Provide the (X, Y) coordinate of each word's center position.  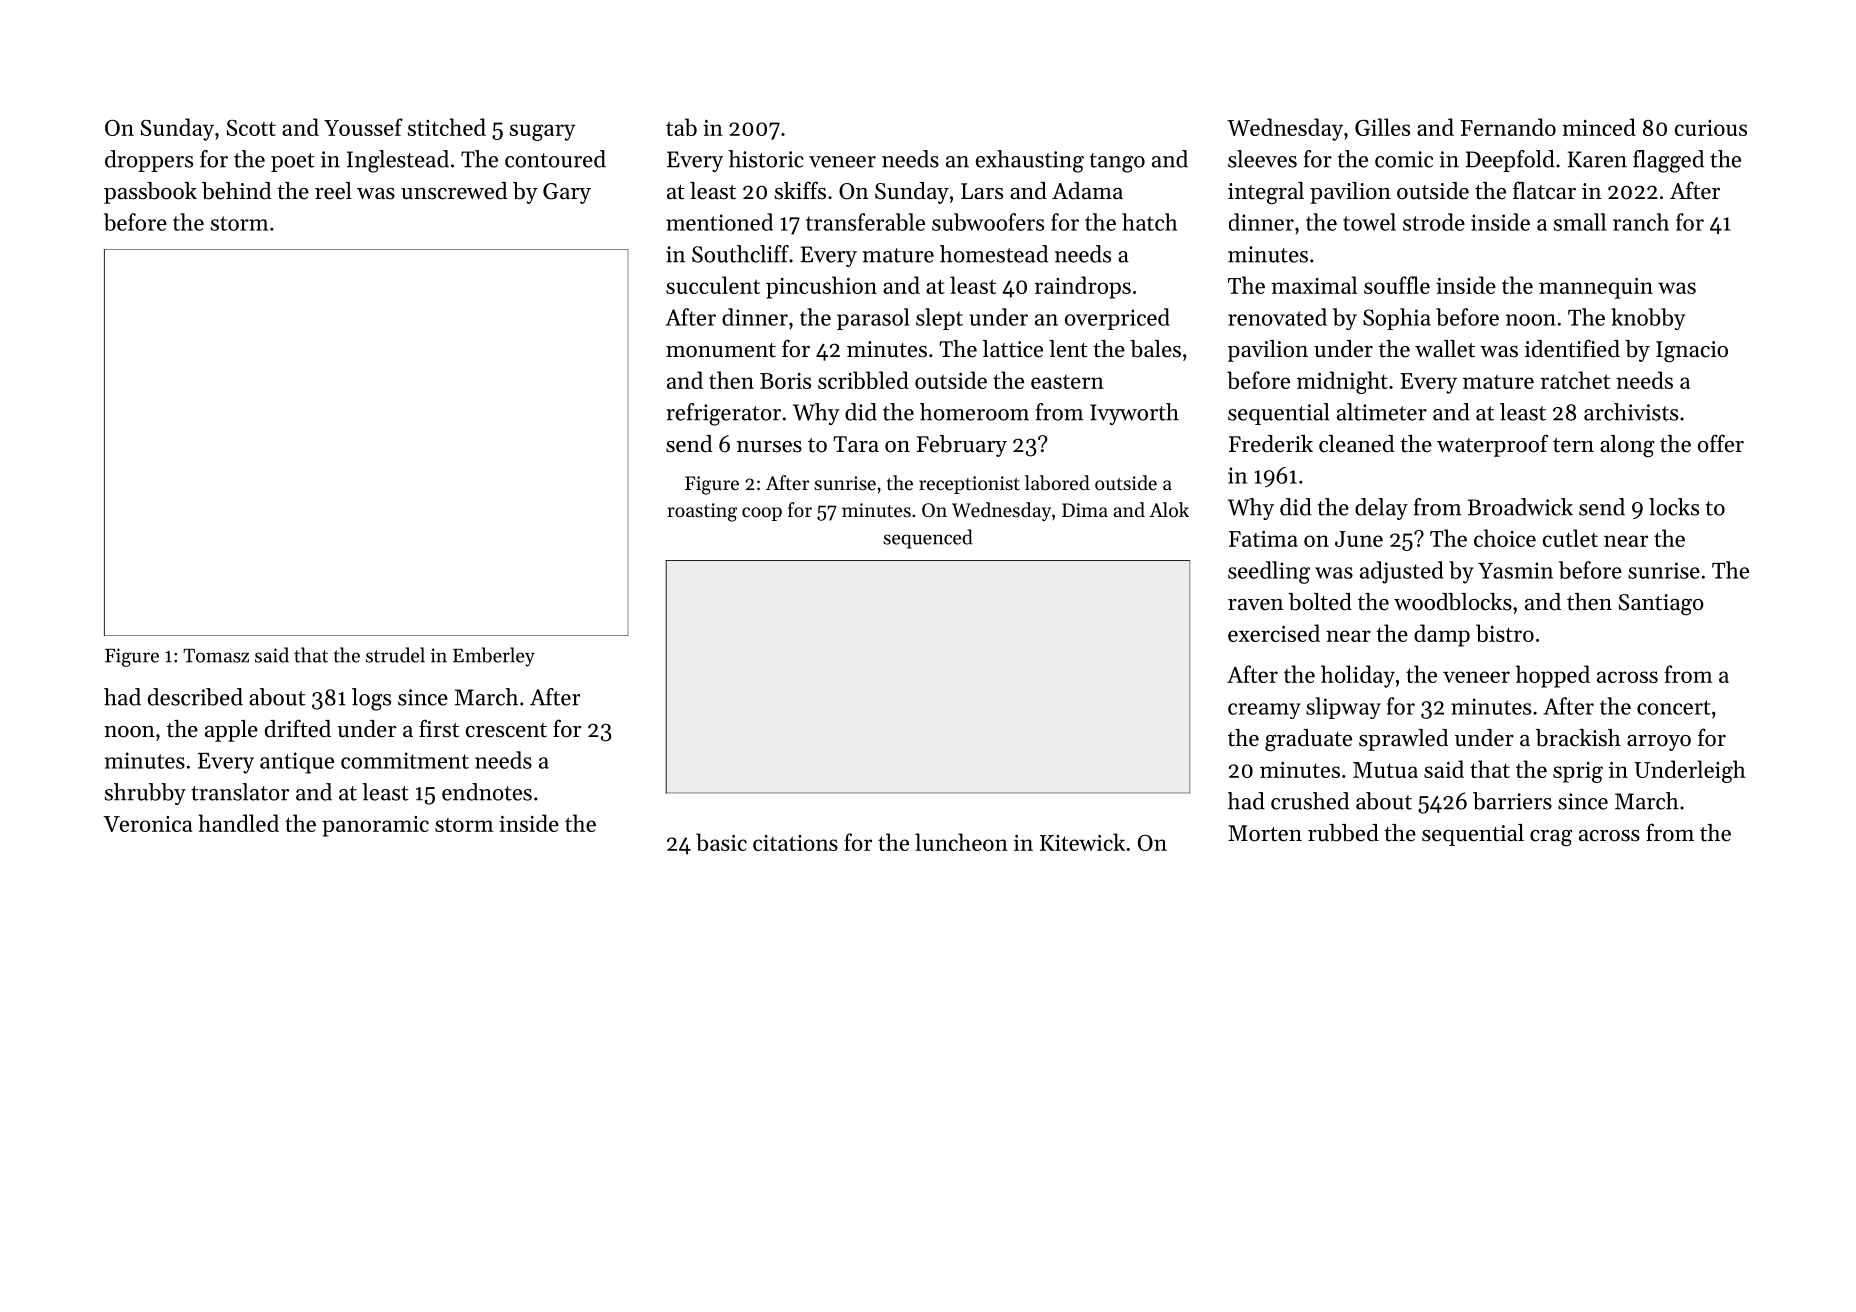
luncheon (961, 842)
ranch (1641, 222)
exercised (1274, 633)
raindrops (1083, 287)
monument (721, 350)
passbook (150, 193)
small (1580, 222)
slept (939, 319)
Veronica (147, 824)
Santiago (1661, 605)
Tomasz (216, 656)
